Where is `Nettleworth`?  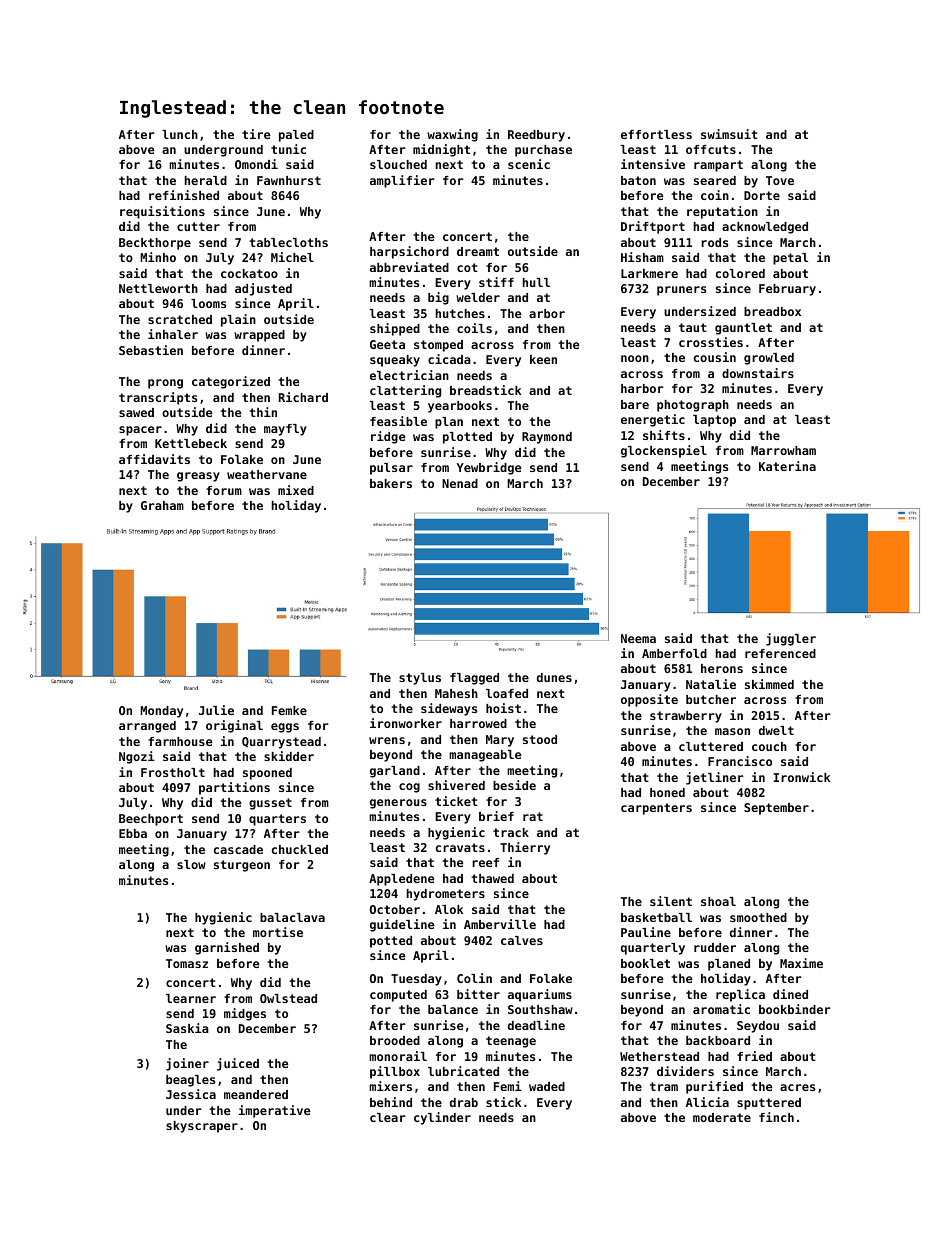 Nettleworth is located at coordinates (158, 288).
